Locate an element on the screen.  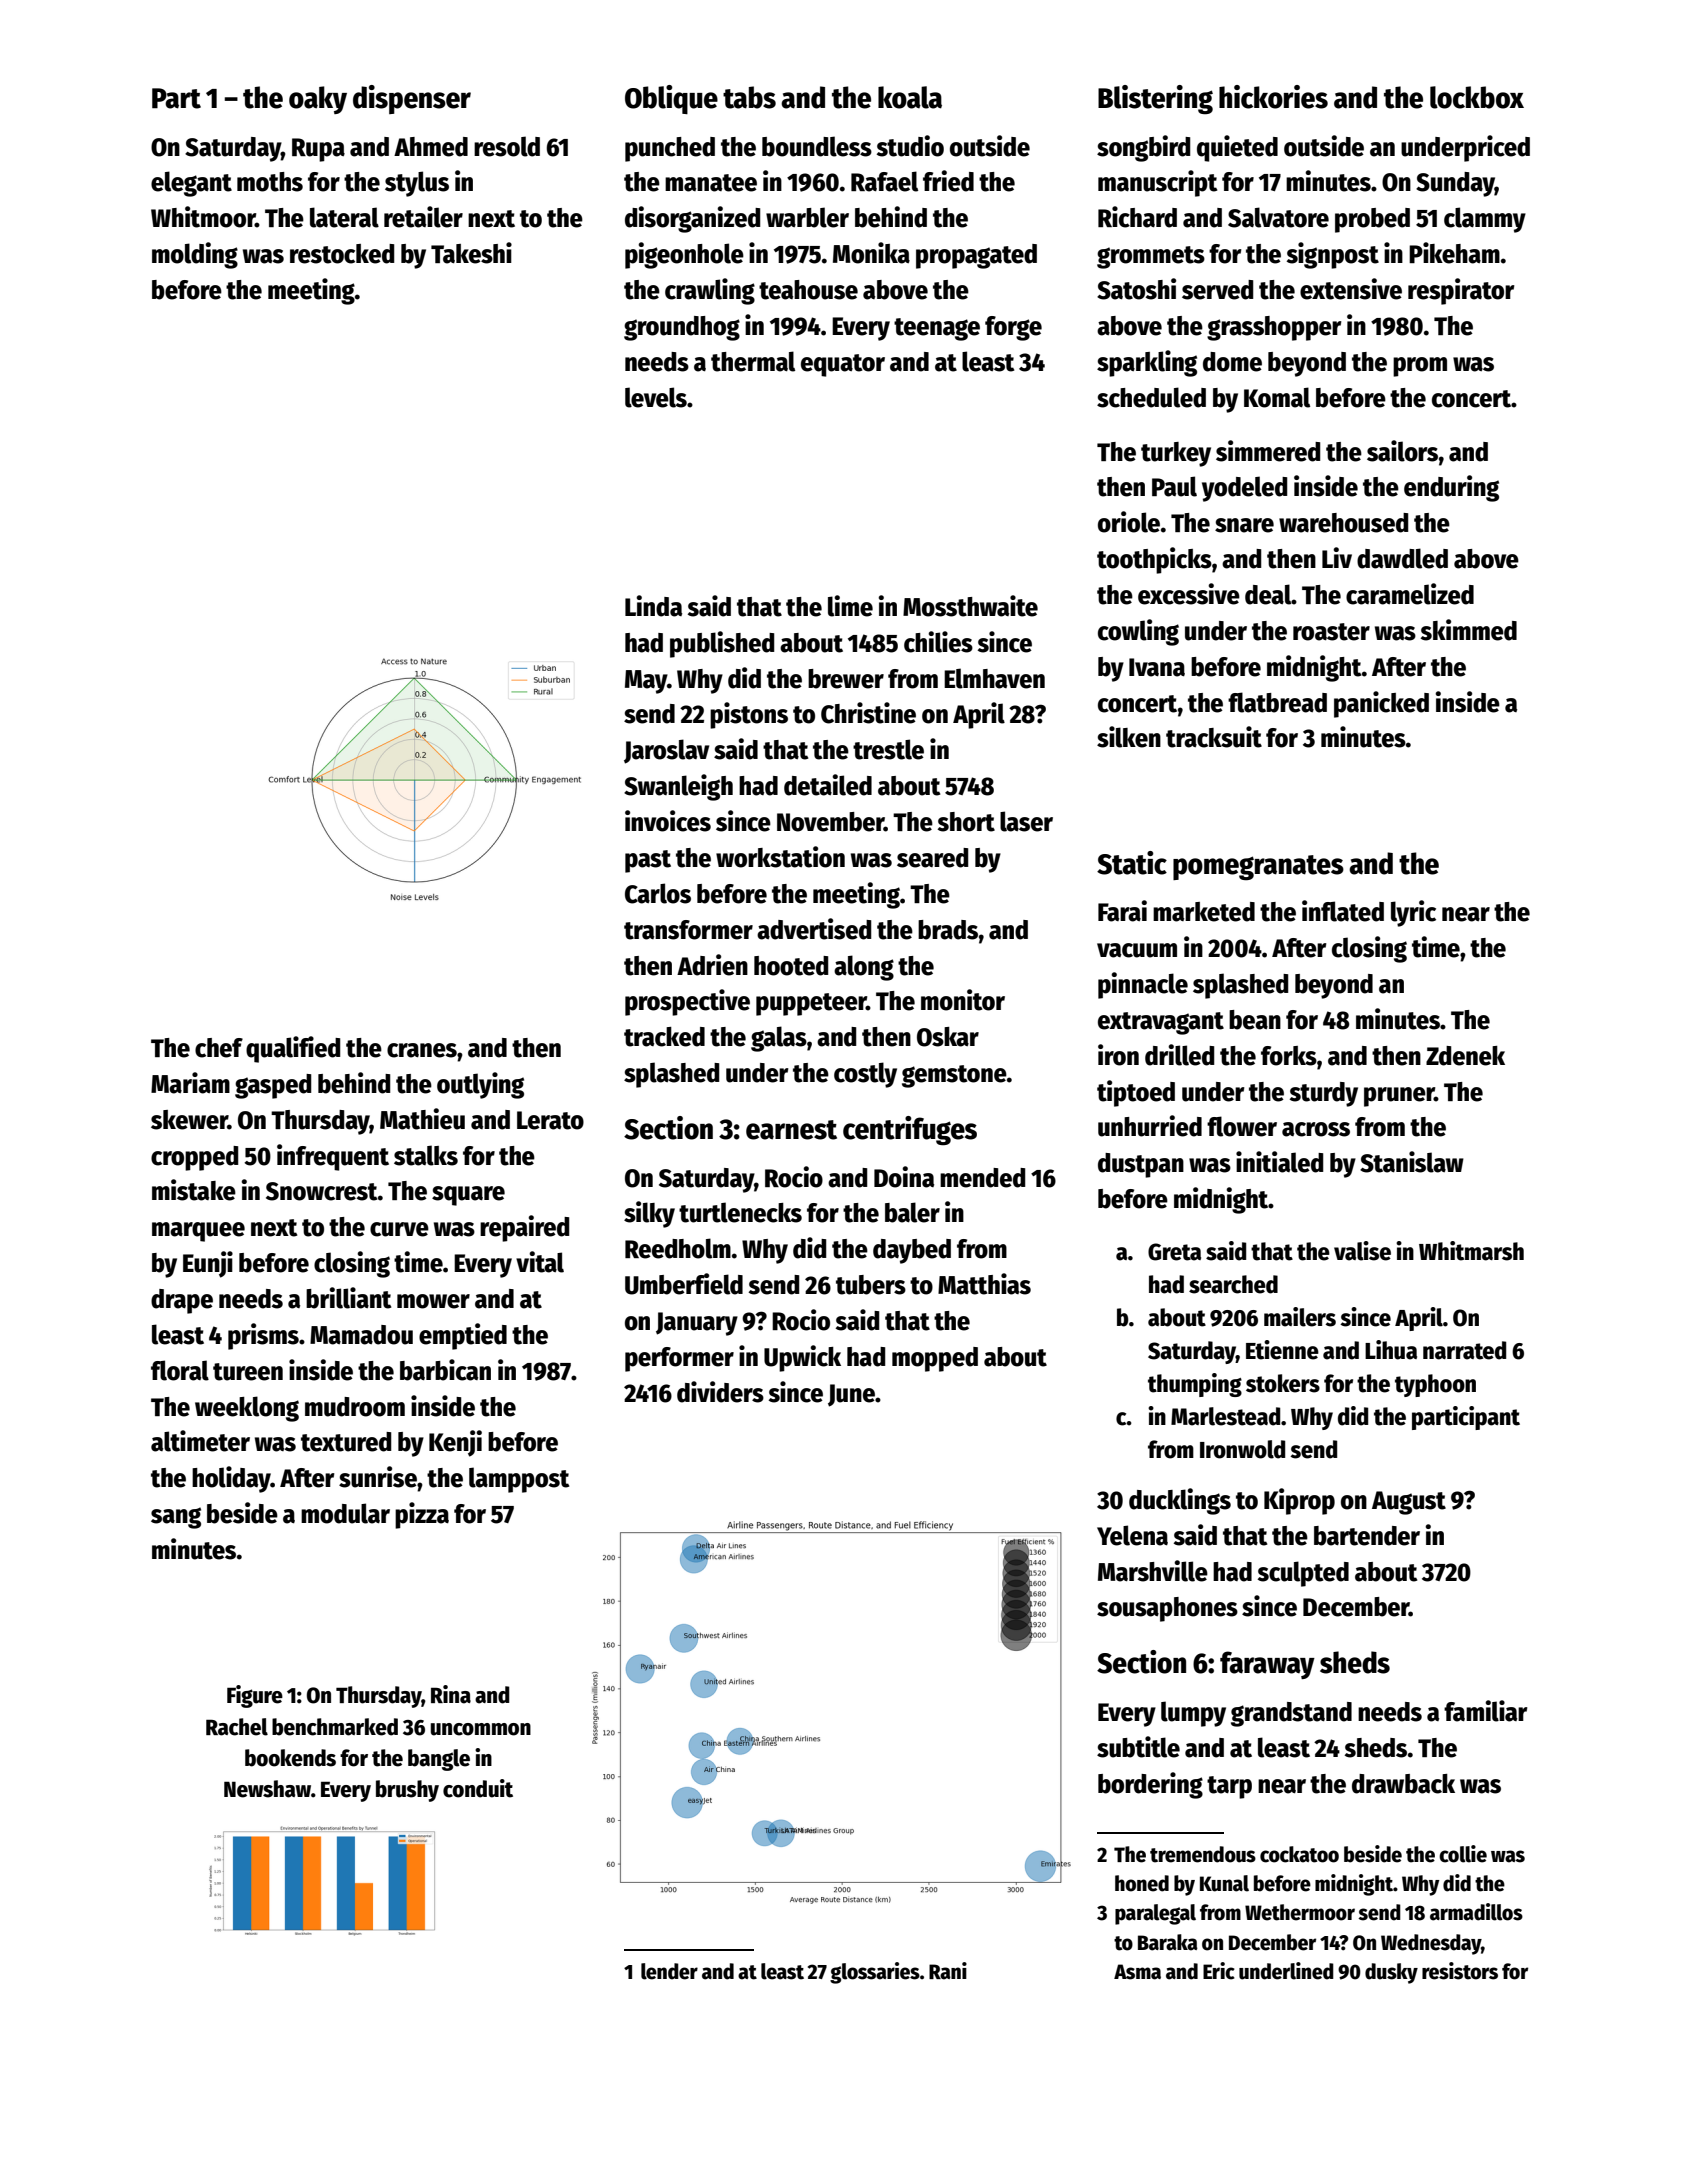
groundhog is located at coordinates (682, 328).
